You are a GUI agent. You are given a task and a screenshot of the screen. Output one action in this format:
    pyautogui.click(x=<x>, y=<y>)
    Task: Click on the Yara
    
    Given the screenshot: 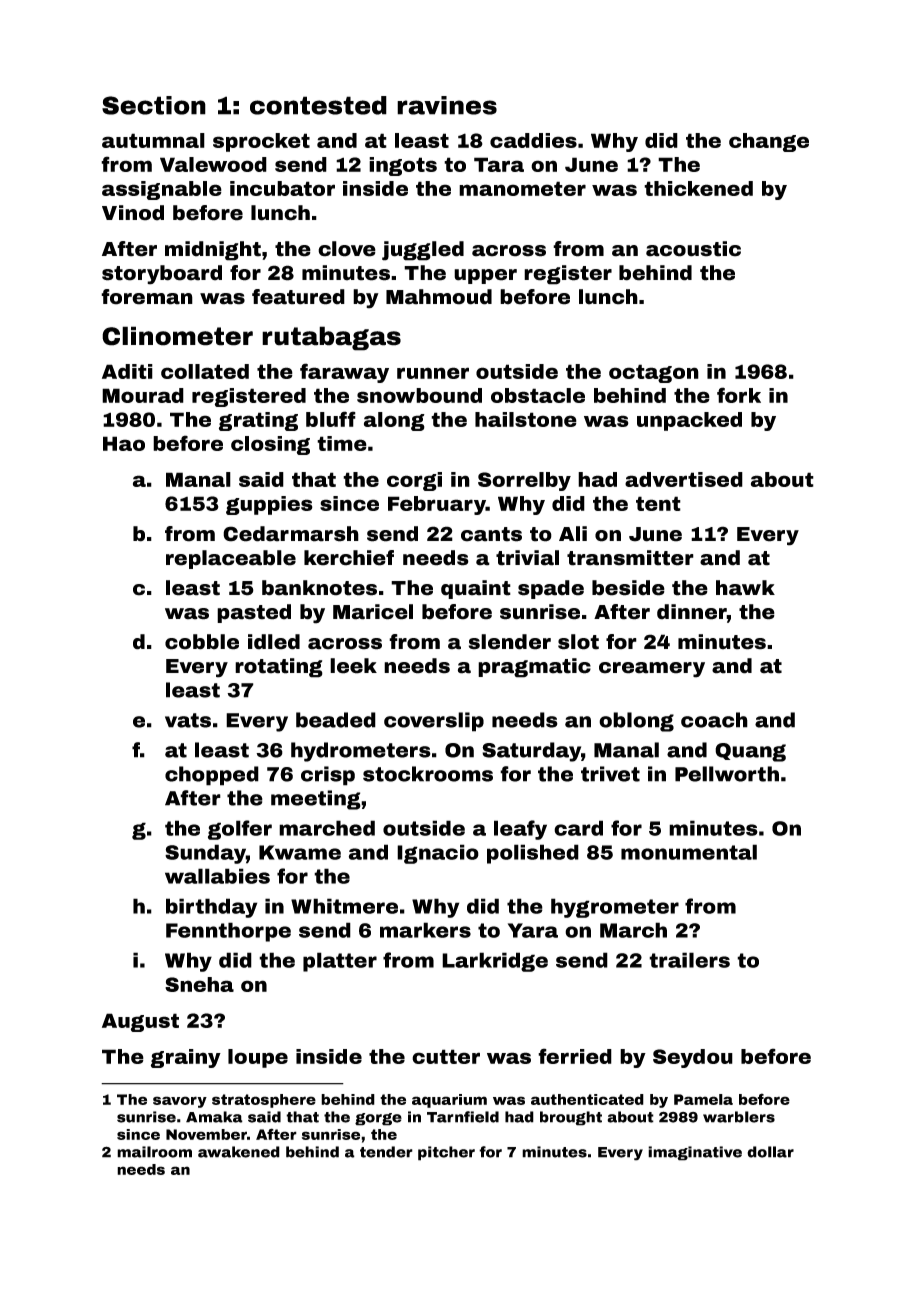 What is the action you would take?
    pyautogui.click(x=533, y=930)
